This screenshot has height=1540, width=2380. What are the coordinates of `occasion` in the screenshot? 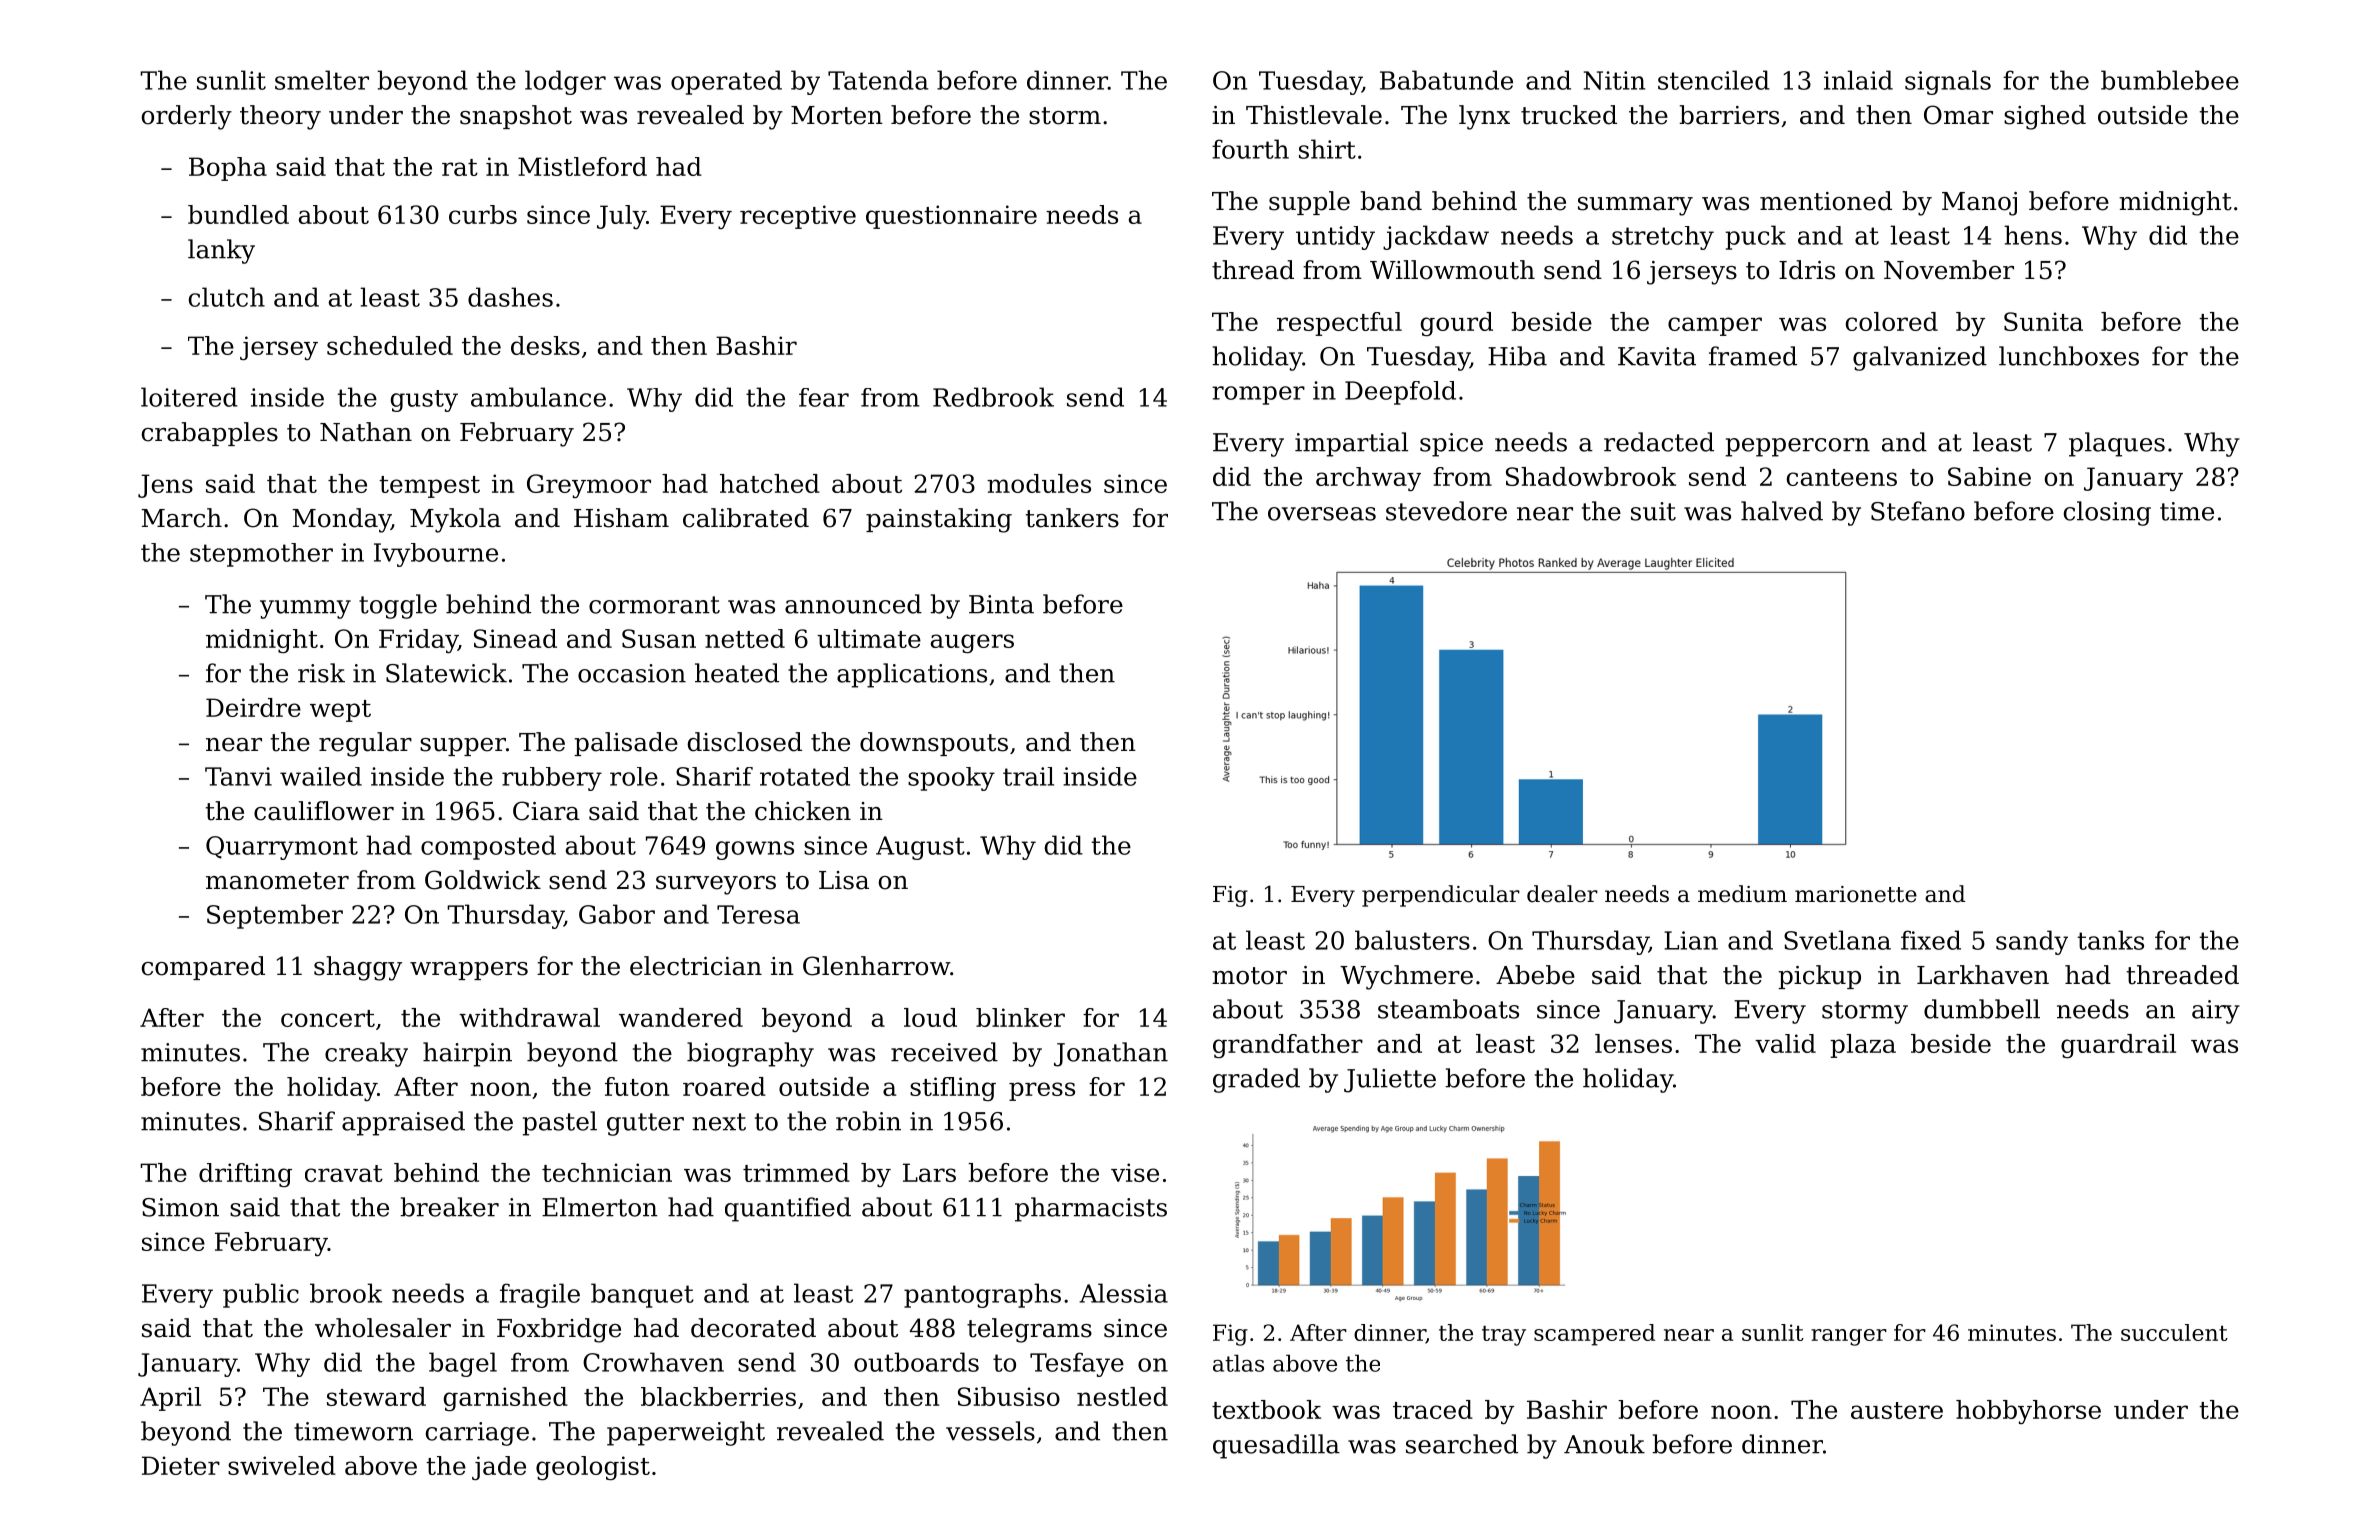 It's located at (632, 673).
